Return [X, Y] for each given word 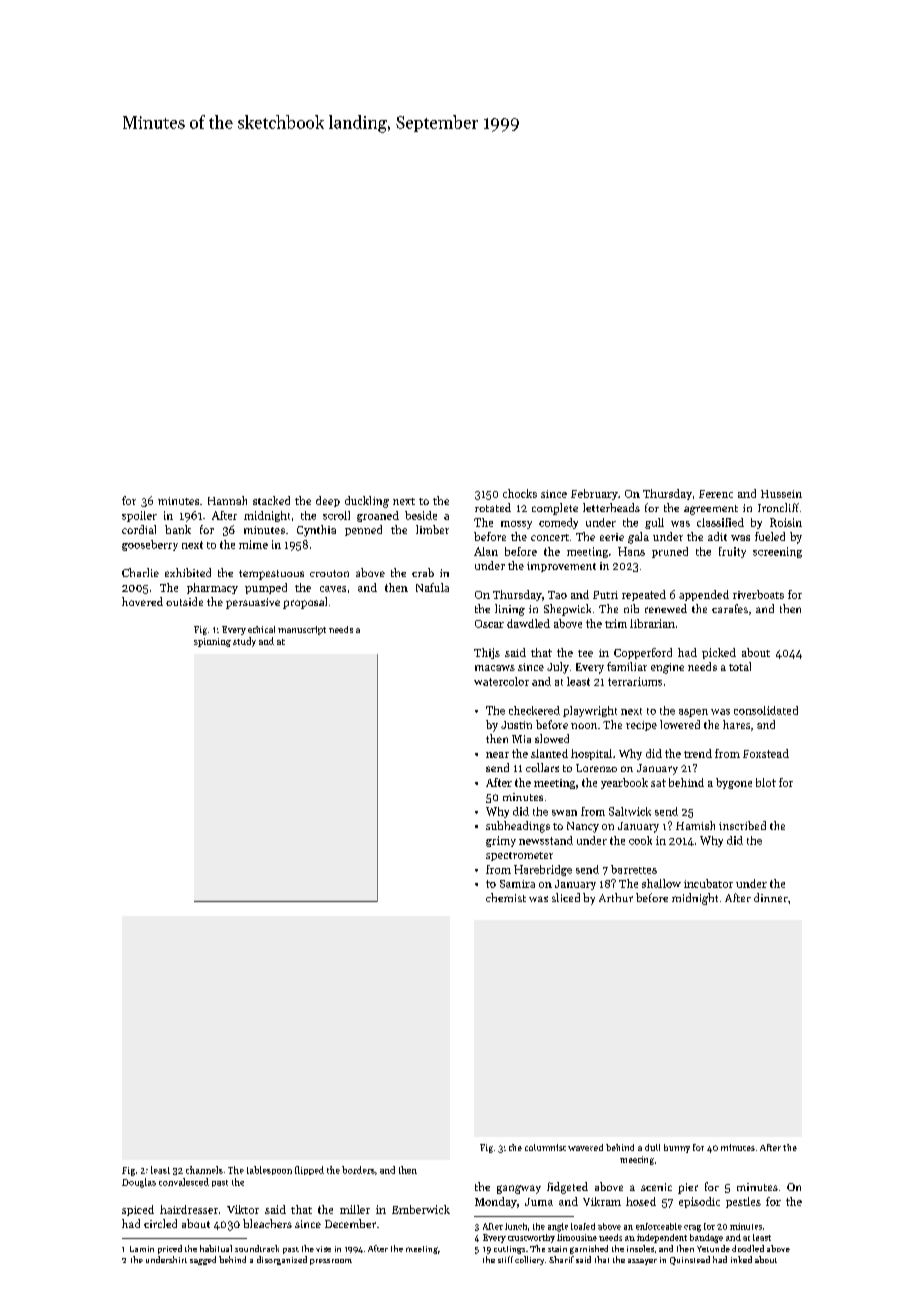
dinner [771, 897]
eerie [612, 537]
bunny [677, 1148]
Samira [517, 884]
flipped [309, 1170]
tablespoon [269, 1170]
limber [432, 529]
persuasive [253, 603]
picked [719, 653]
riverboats [758, 594]
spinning [212, 642]
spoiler [139, 516]
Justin [516, 725]
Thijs [487, 653]
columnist [545, 1147]
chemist [506, 897]
